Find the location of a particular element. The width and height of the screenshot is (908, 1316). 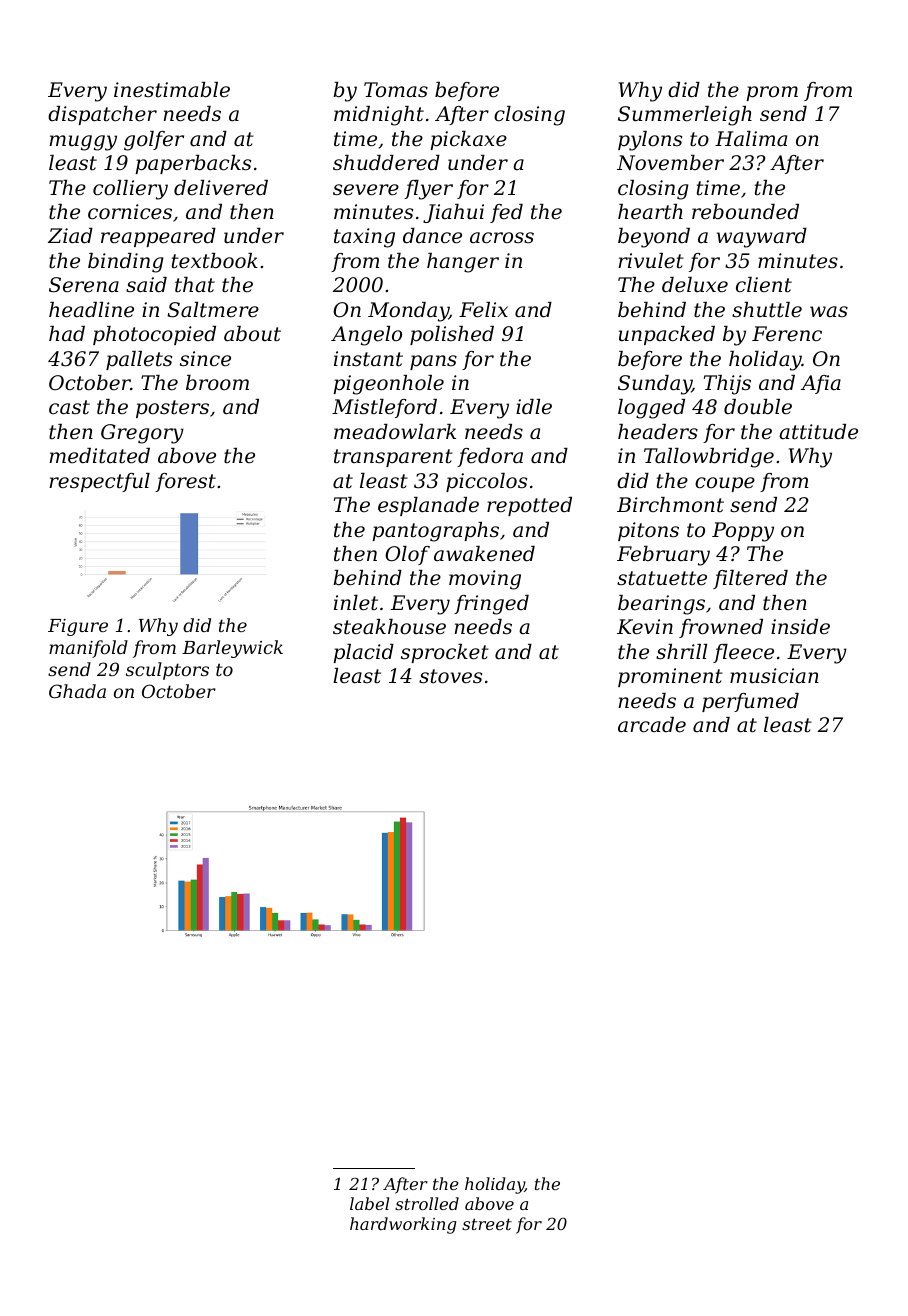

wayward is located at coordinates (762, 238).
